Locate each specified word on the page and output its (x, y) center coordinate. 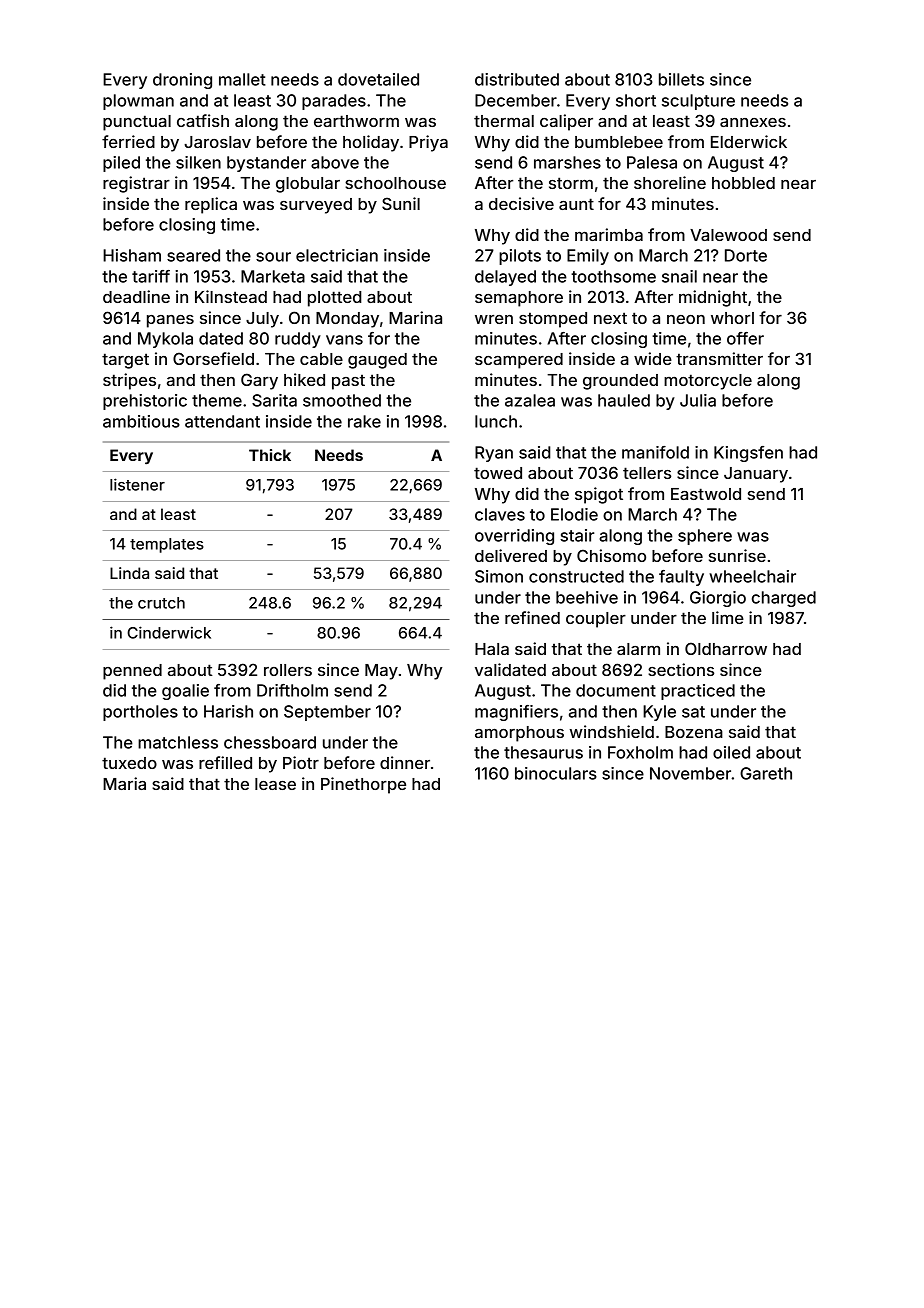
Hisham (132, 255)
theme (217, 400)
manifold (655, 452)
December (516, 100)
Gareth (766, 773)
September (327, 713)
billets (681, 79)
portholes (140, 713)
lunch (496, 421)
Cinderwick (169, 632)
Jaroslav (217, 142)
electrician (337, 255)
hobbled (743, 183)
